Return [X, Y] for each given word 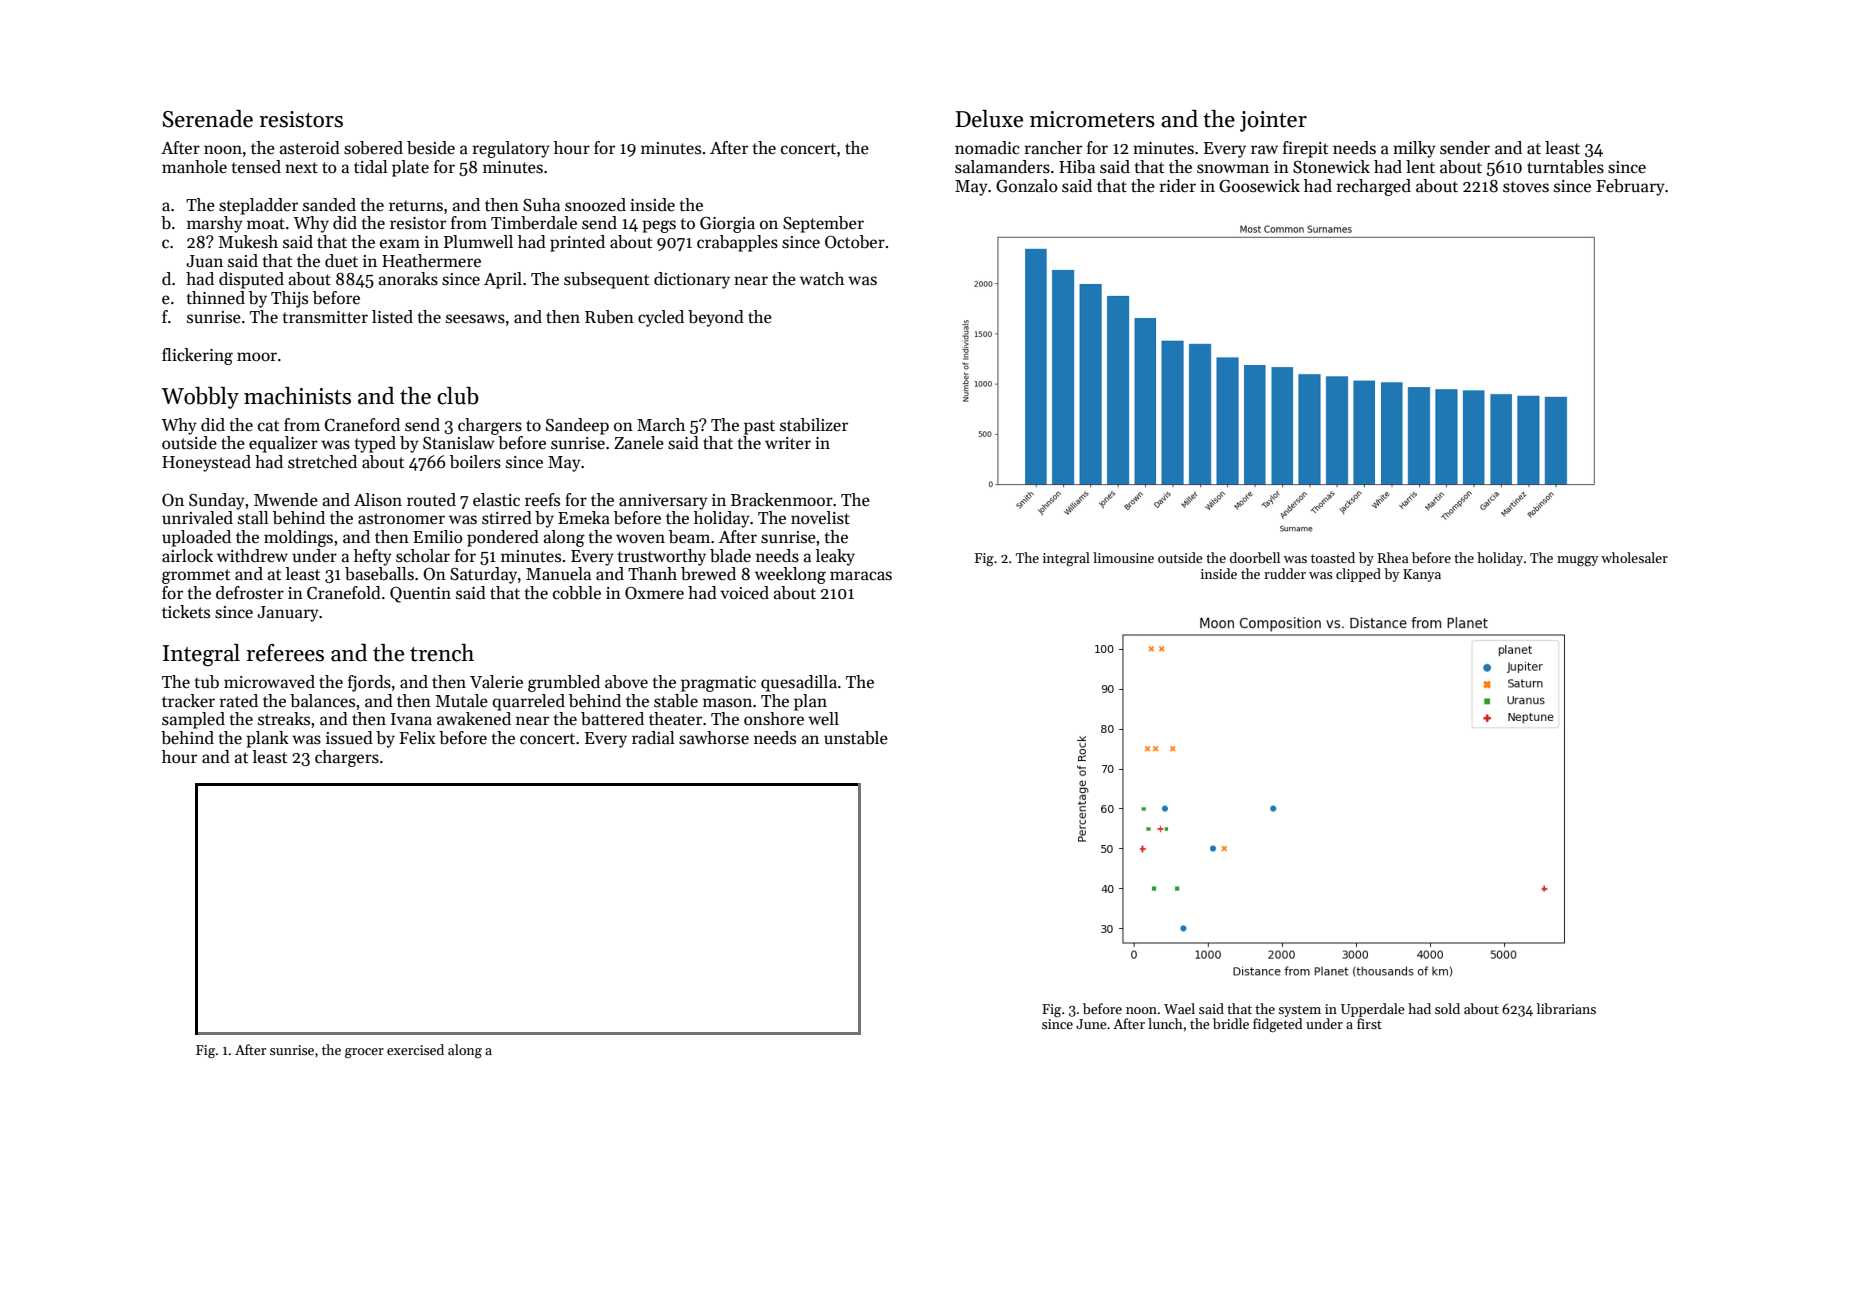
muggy [1577, 561]
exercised [415, 1049]
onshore [774, 719]
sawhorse [714, 738]
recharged [1373, 187]
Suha [541, 205]
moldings [298, 538]
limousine [1123, 557]
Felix [417, 738]
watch [822, 279]
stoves [1526, 187]
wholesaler [1634, 557]
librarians [1566, 1008]
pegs [659, 226]
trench [442, 653]
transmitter [325, 317]
